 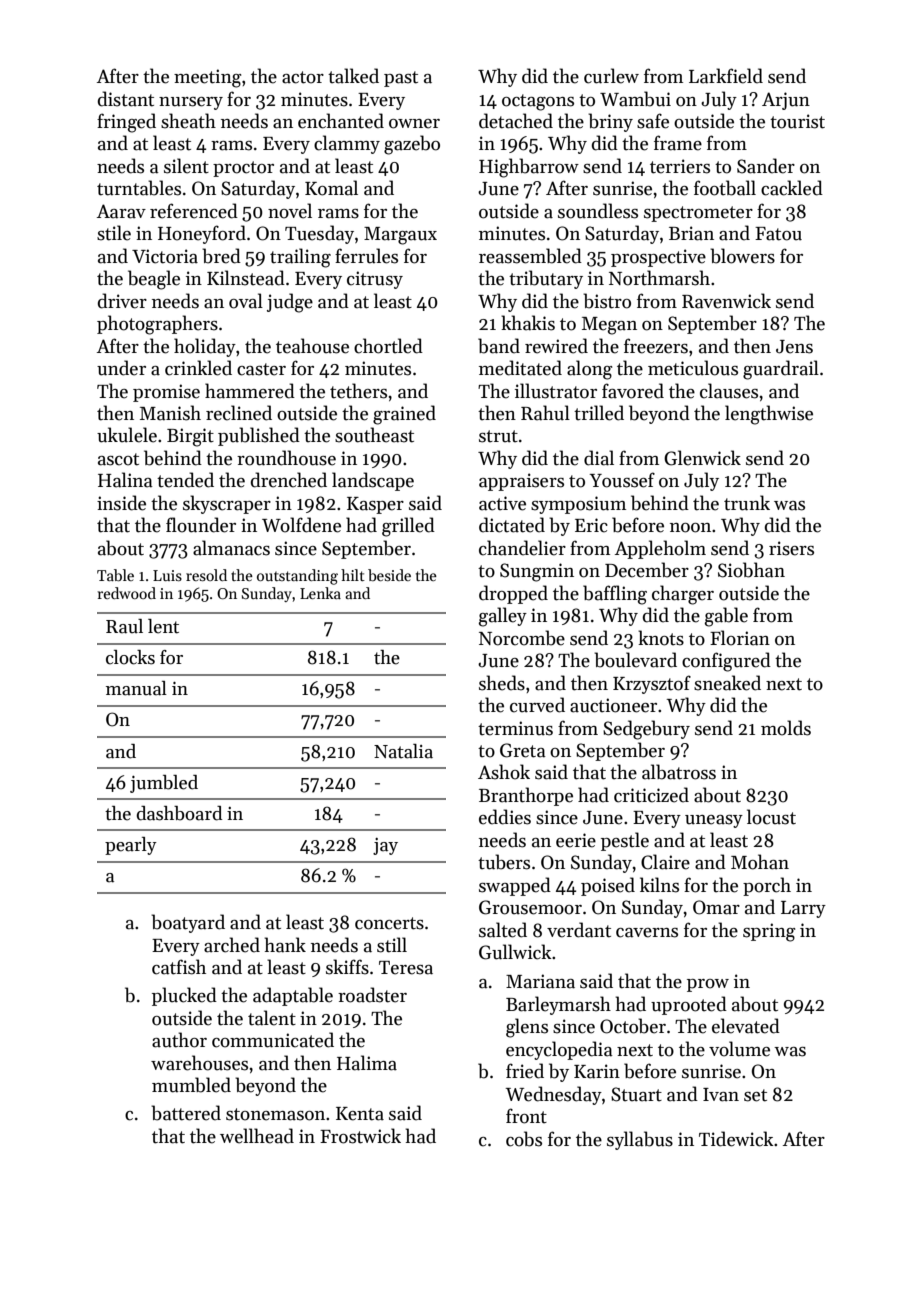 What do you see at coordinates (207, 78) in the document?
I see `meeting` at bounding box center [207, 78].
